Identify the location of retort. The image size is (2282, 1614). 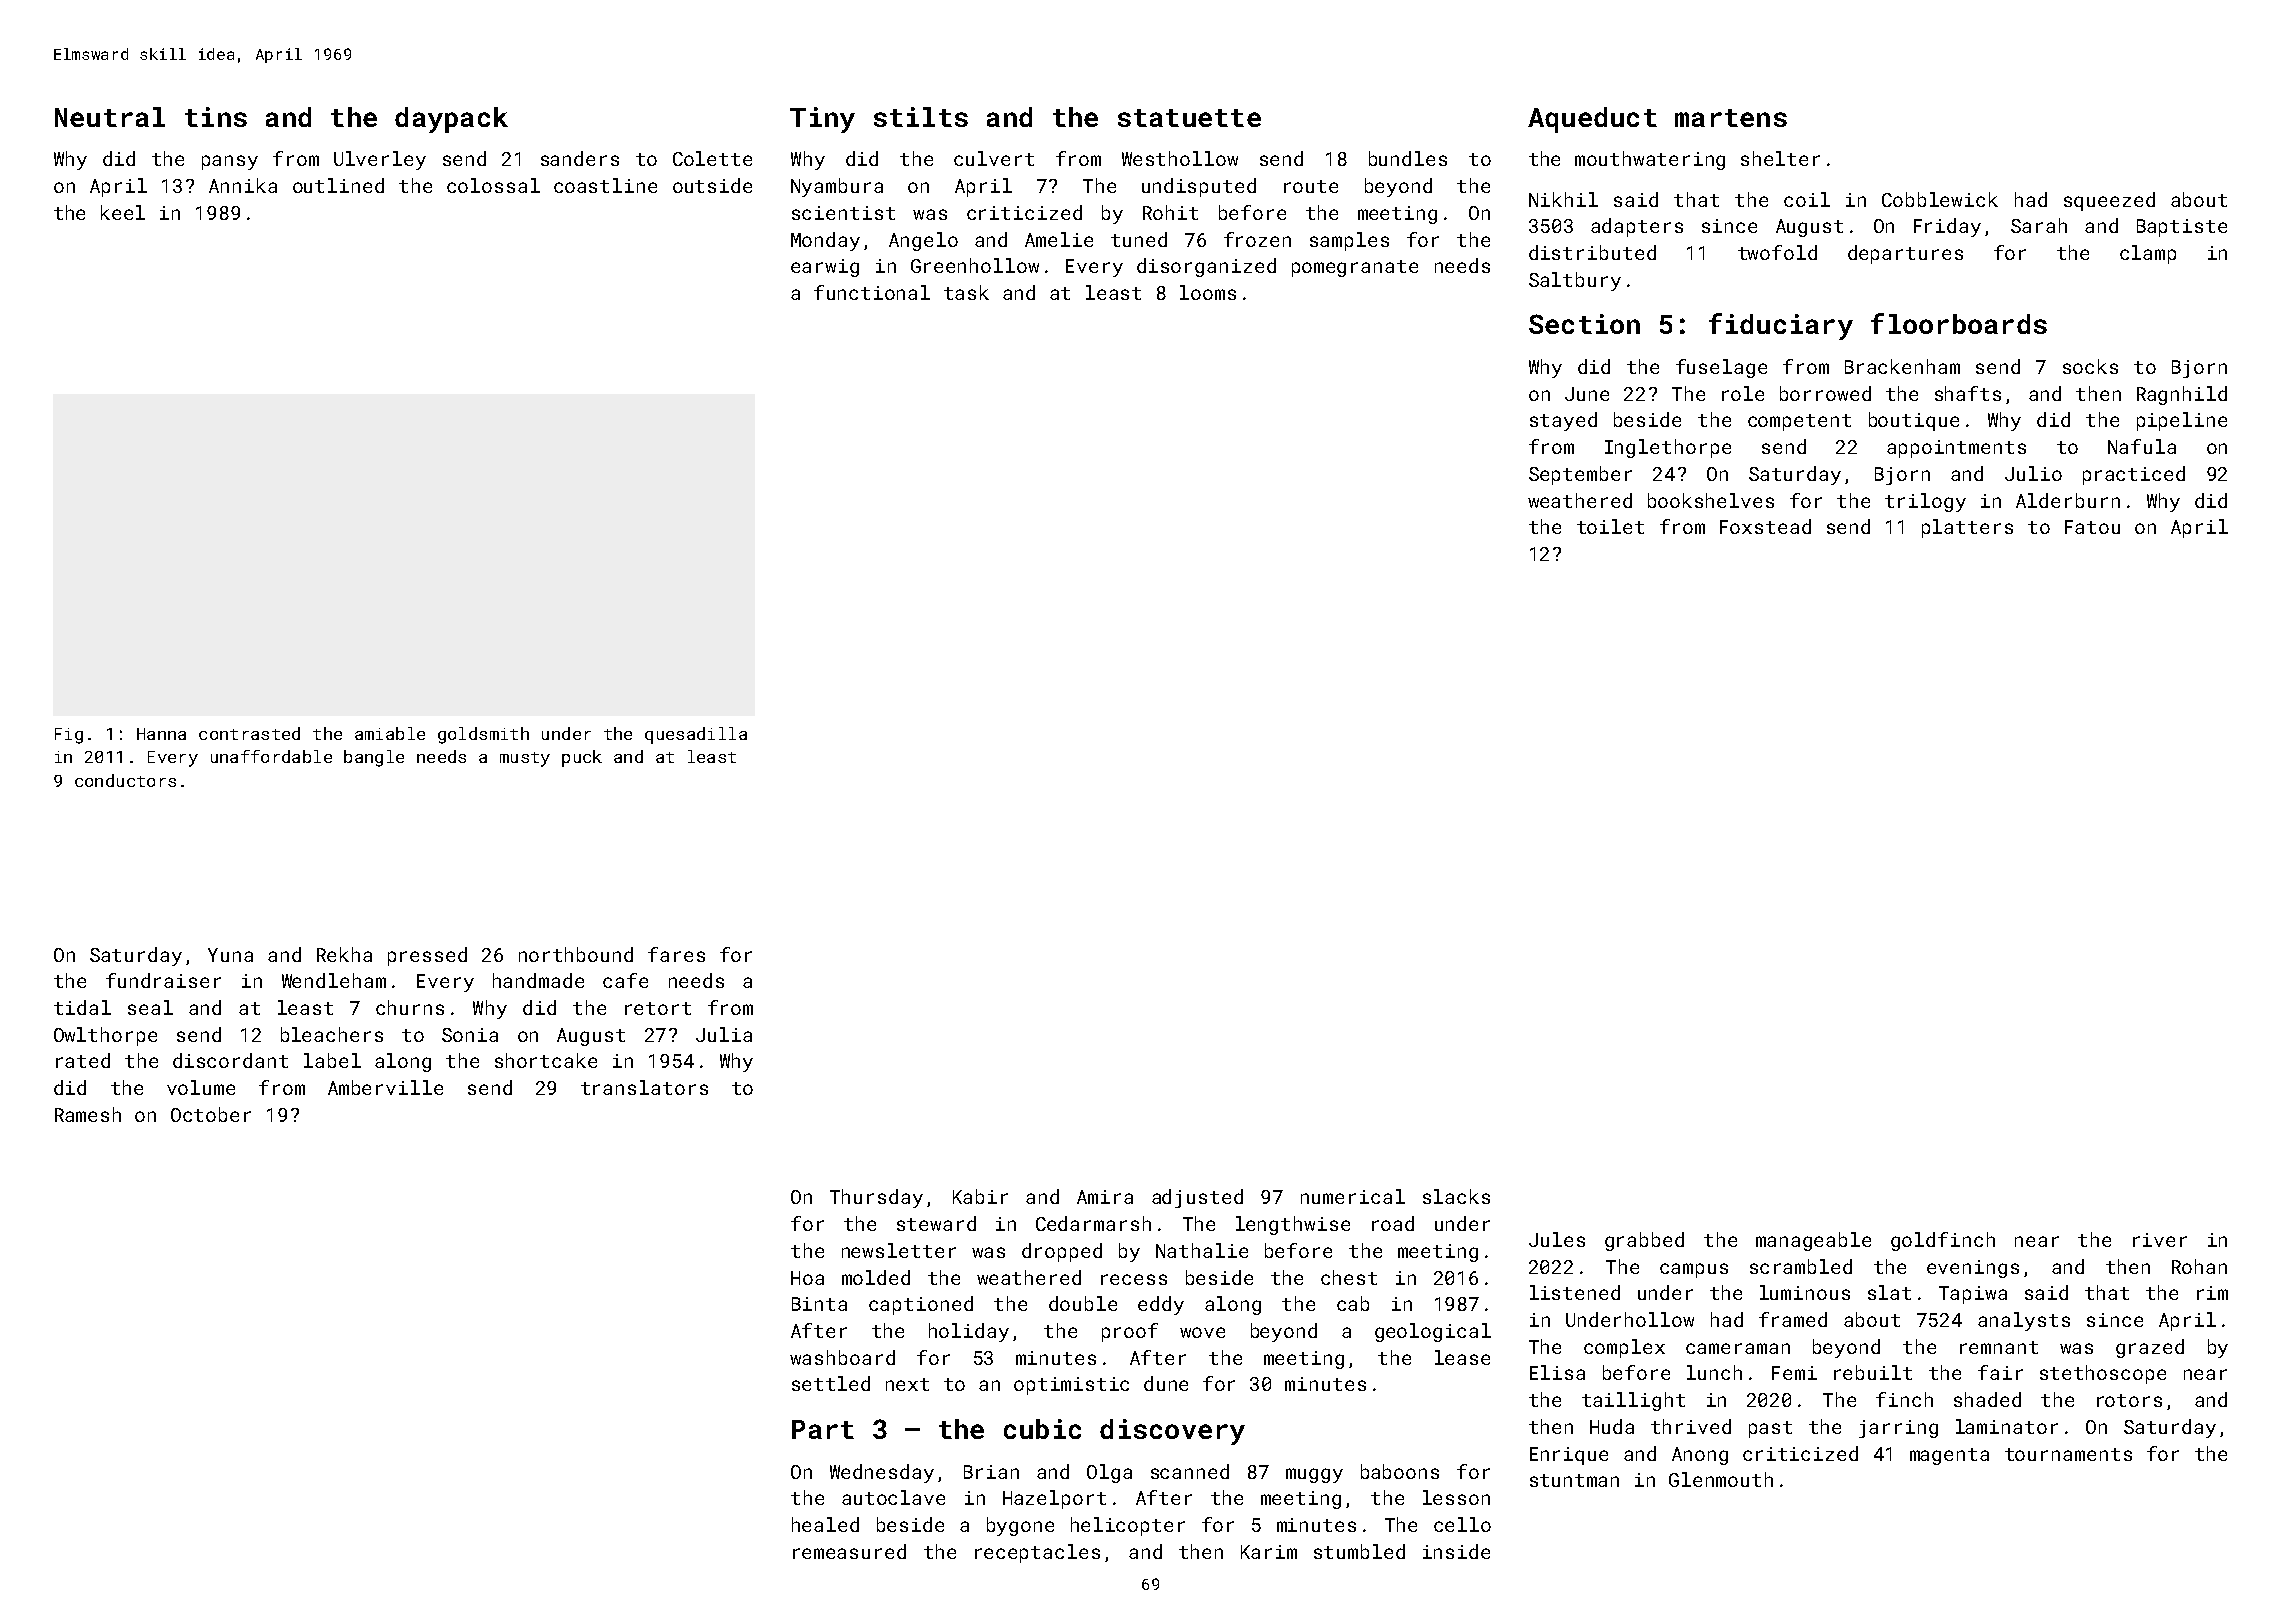
(658, 1008).
